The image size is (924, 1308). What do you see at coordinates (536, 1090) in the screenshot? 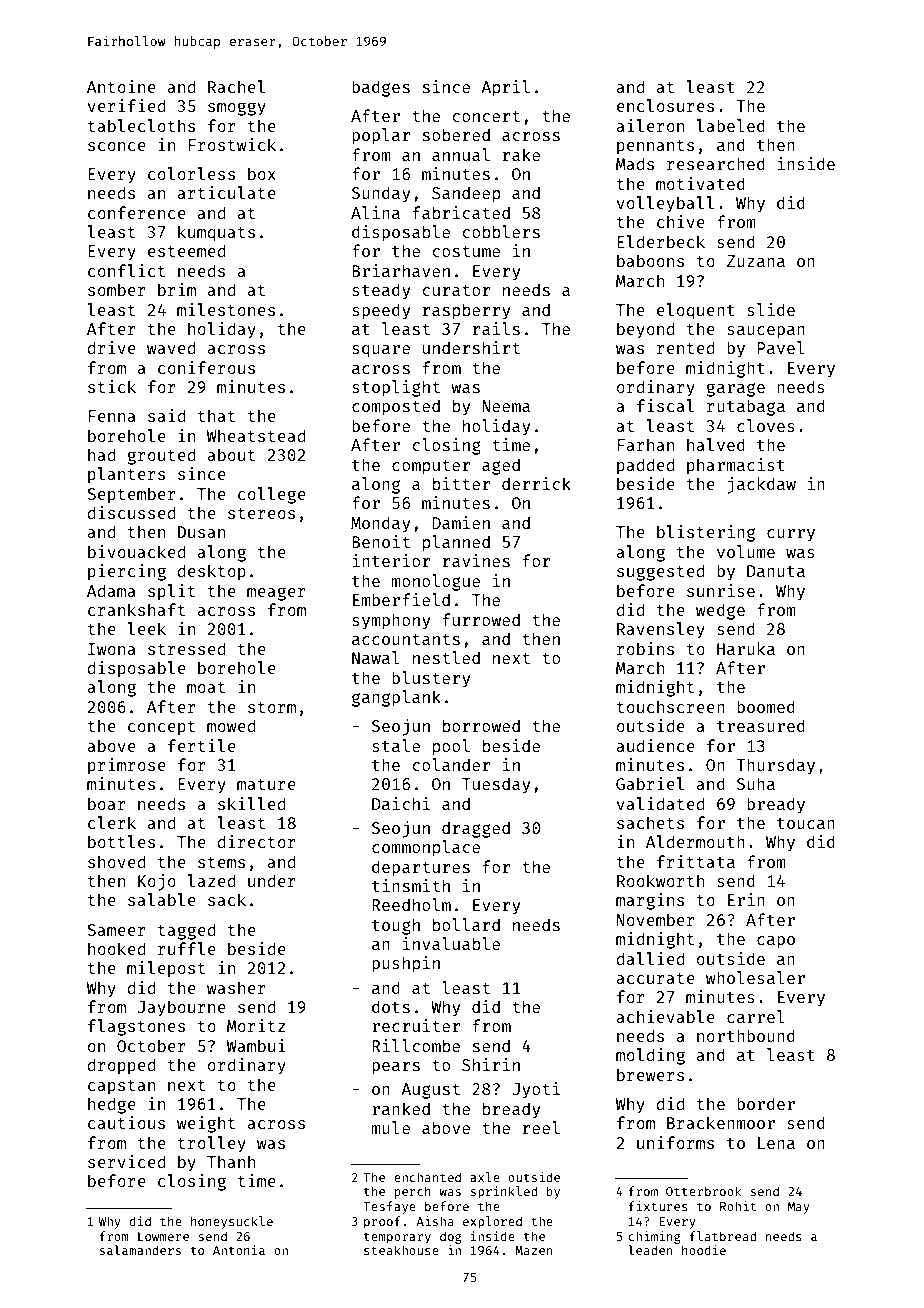
I see `Jyoti` at bounding box center [536, 1090].
